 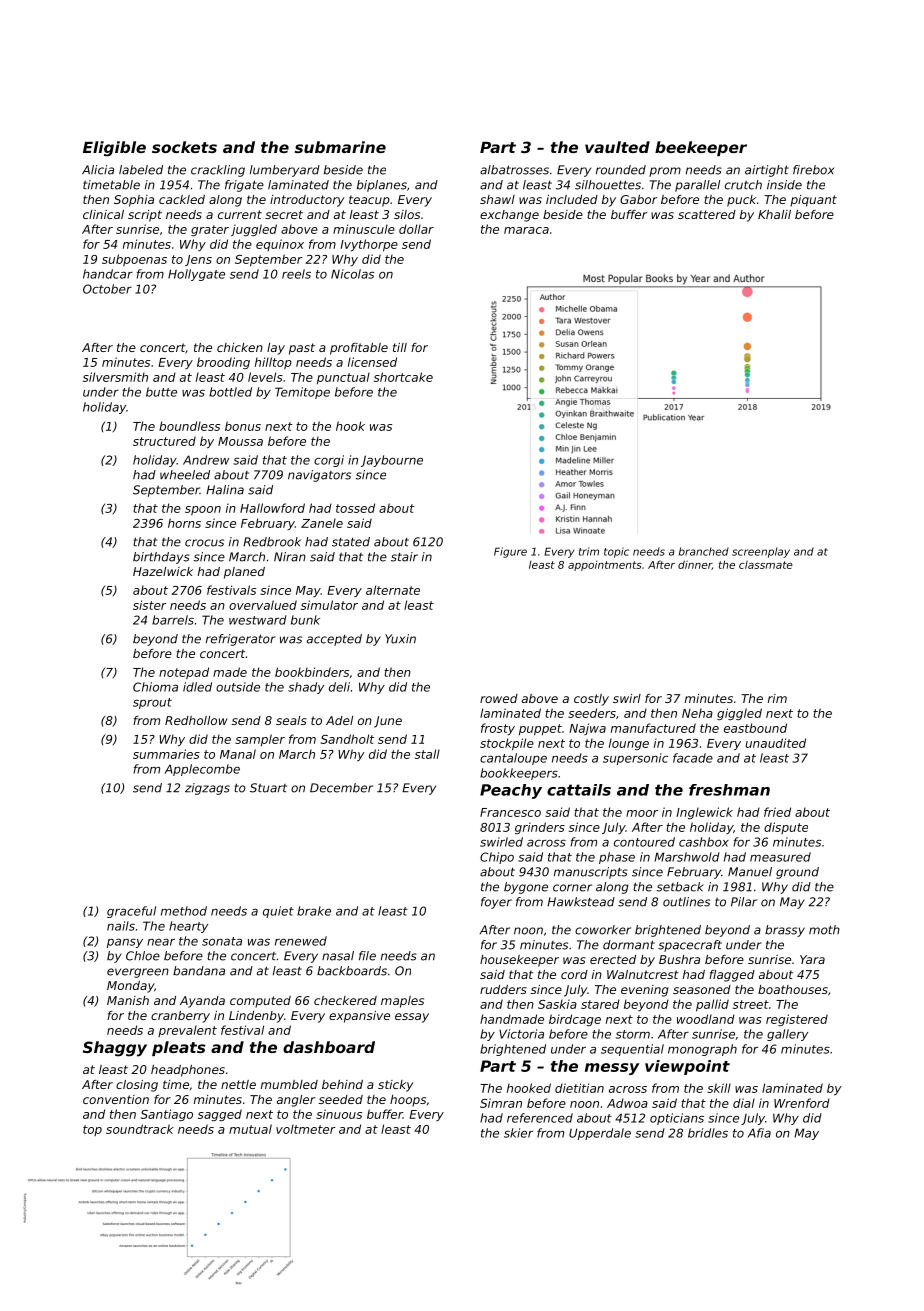 I want to click on Eligible, so click(x=114, y=149).
